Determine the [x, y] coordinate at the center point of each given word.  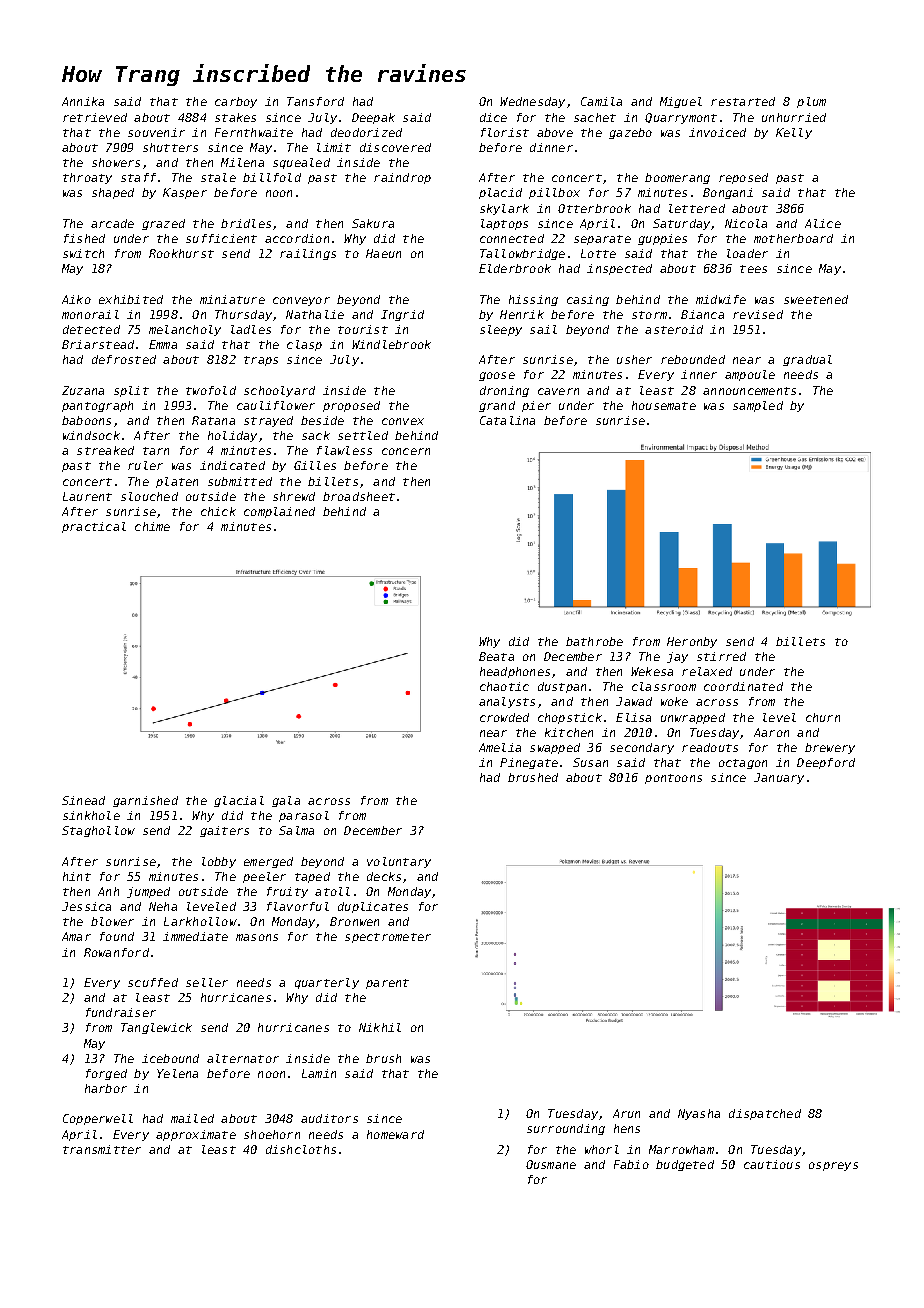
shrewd [294, 496]
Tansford [315, 101]
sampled [758, 406]
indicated [232, 465]
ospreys [833, 1166]
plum [811, 102]
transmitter [102, 1149]
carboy [236, 102]
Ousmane [551, 1164]
